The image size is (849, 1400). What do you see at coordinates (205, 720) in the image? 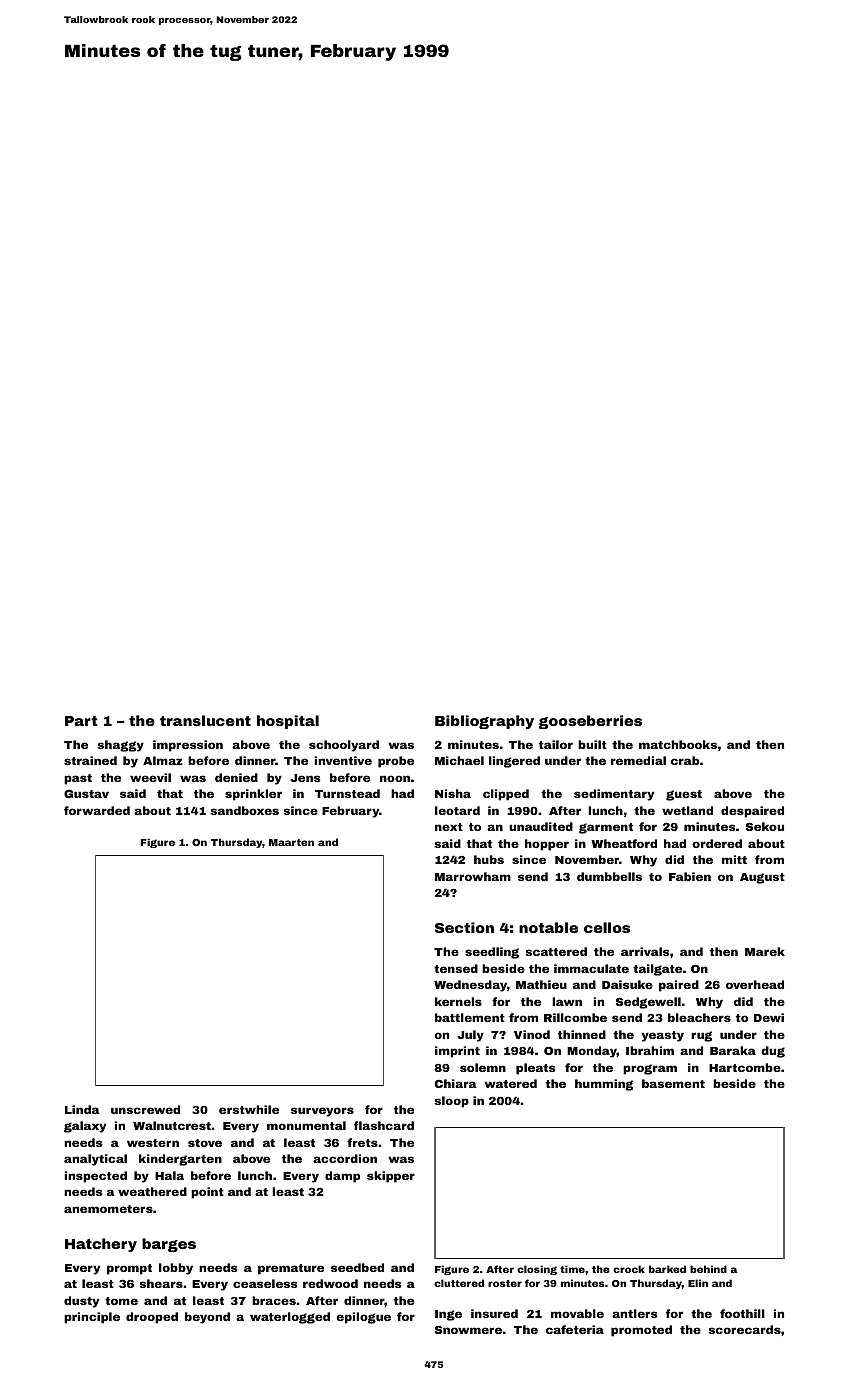
I see `translucent` at bounding box center [205, 720].
